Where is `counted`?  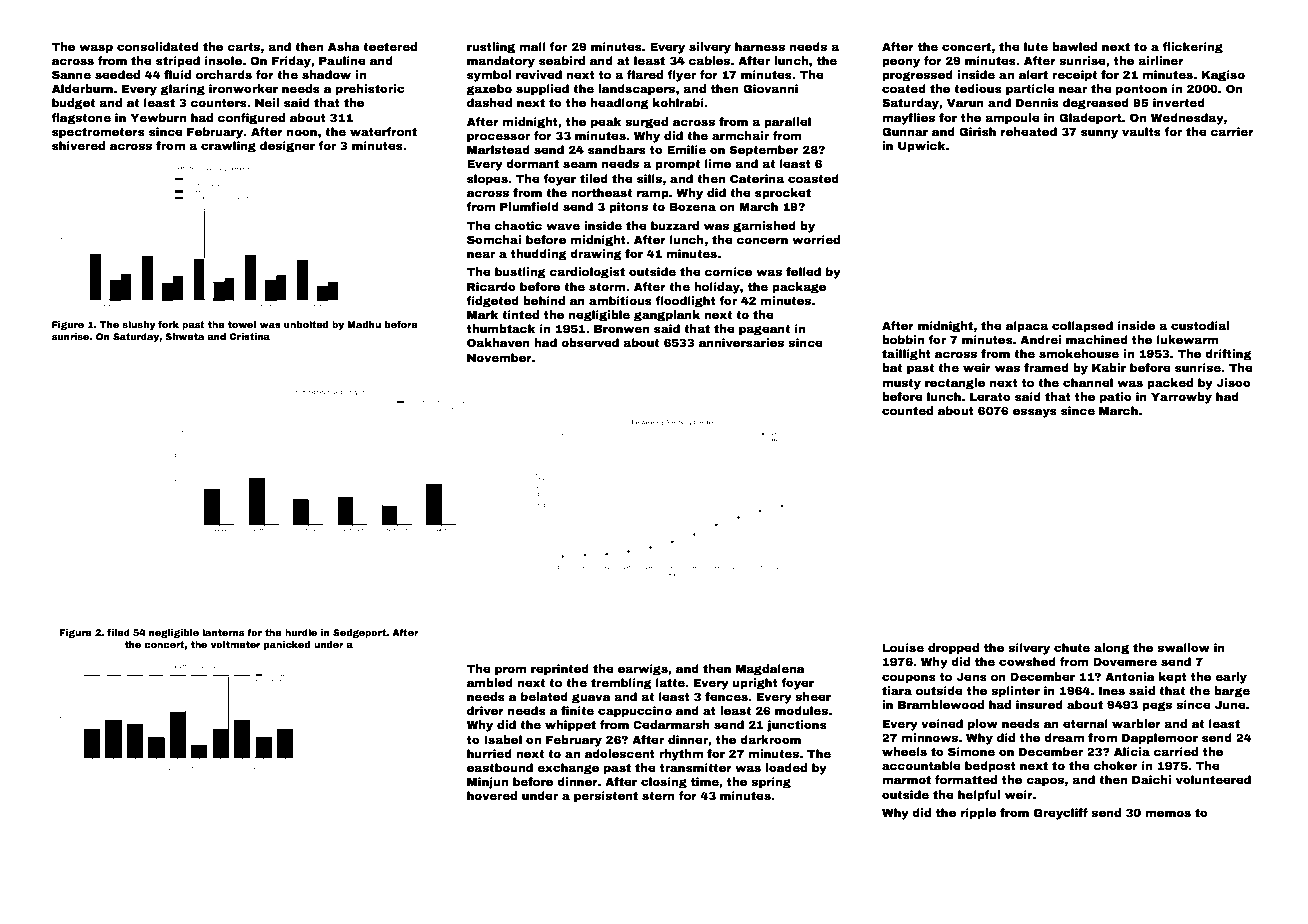
counted is located at coordinates (907, 410).
